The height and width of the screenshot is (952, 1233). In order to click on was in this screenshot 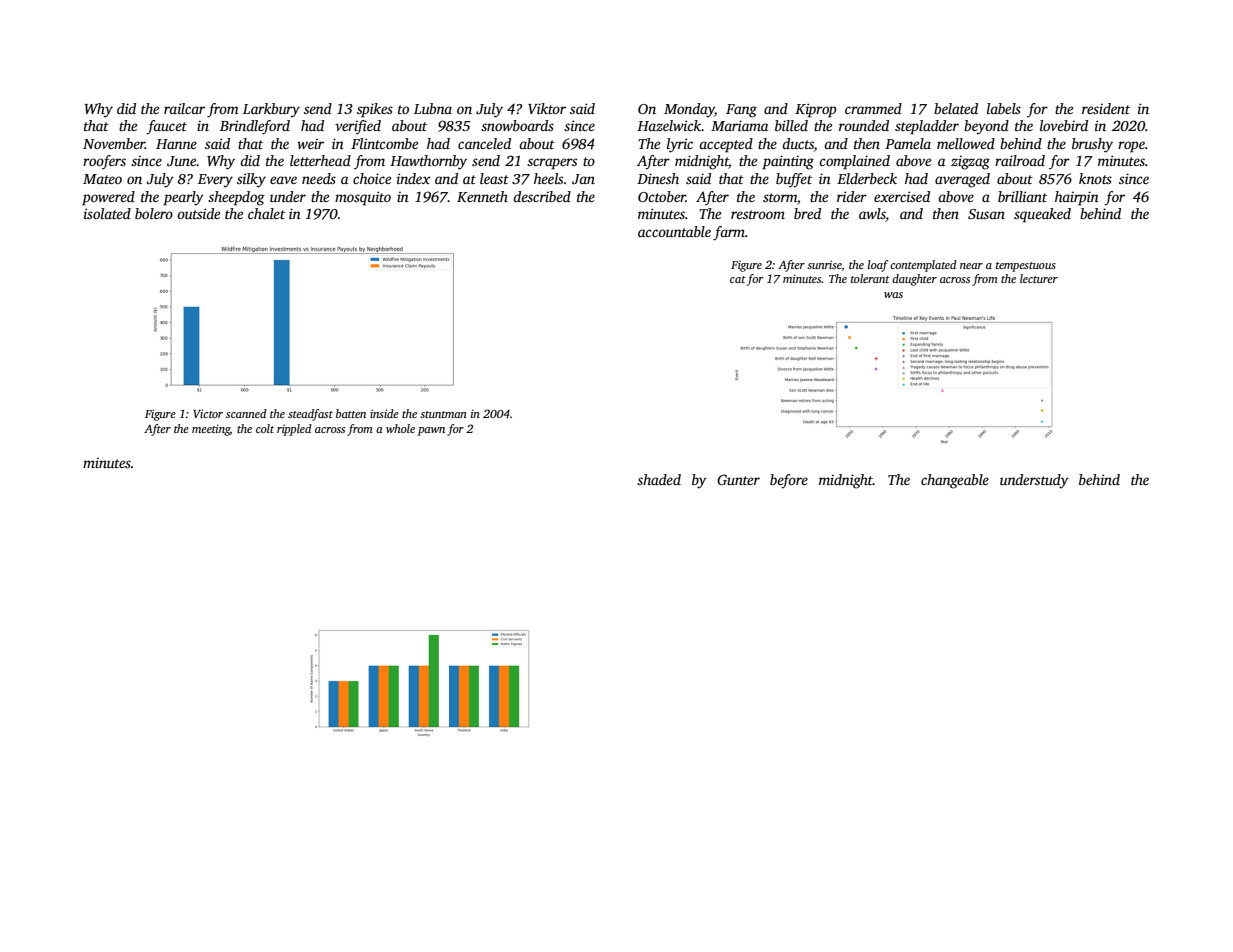, I will do `click(893, 295)`.
